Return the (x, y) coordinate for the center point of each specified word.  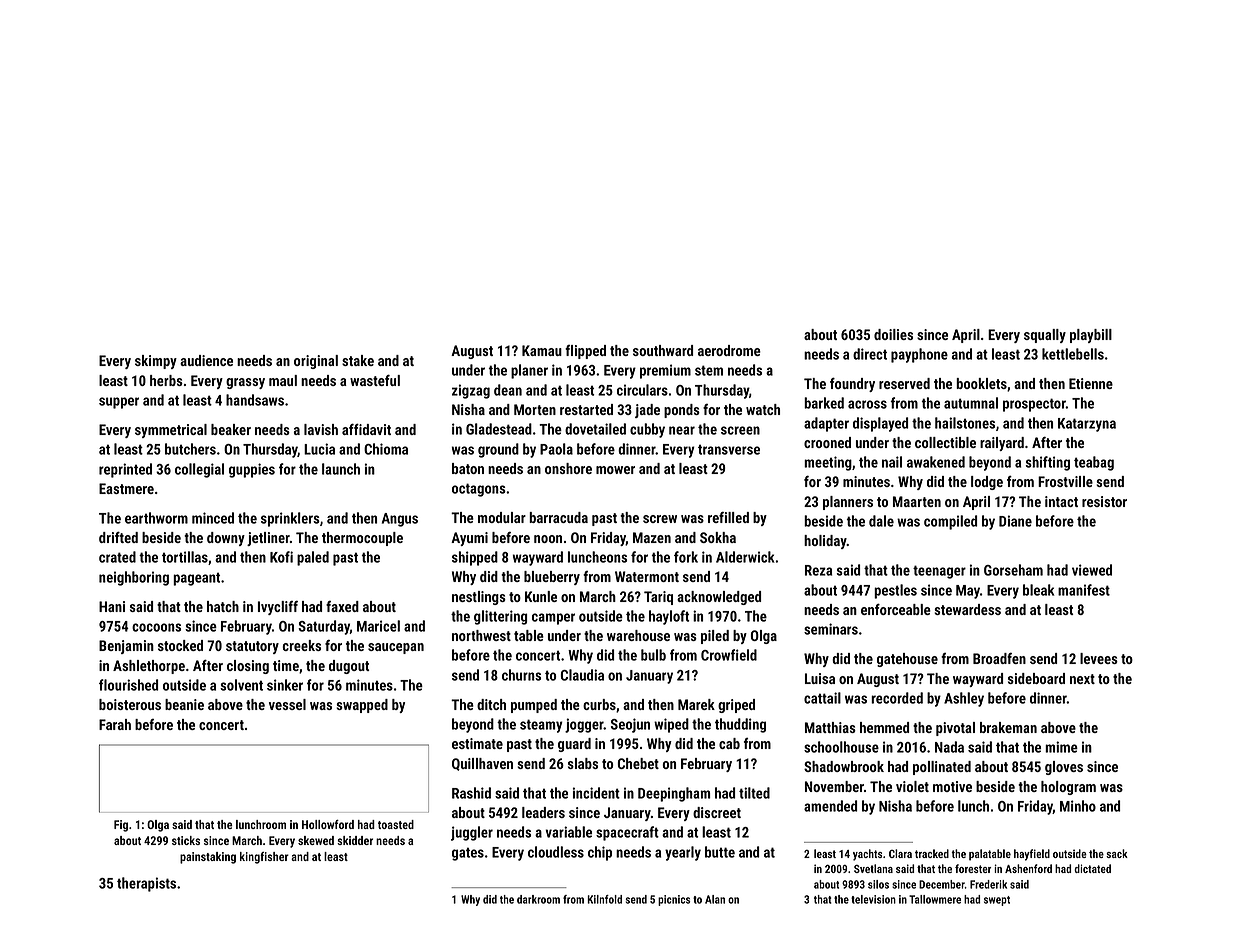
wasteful (375, 380)
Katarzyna (1087, 425)
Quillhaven (482, 764)
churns (521, 675)
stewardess (967, 609)
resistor (1104, 501)
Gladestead (499, 429)
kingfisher (264, 858)
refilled (728, 517)
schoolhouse (841, 747)
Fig (121, 826)
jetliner (268, 539)
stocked (180, 645)
